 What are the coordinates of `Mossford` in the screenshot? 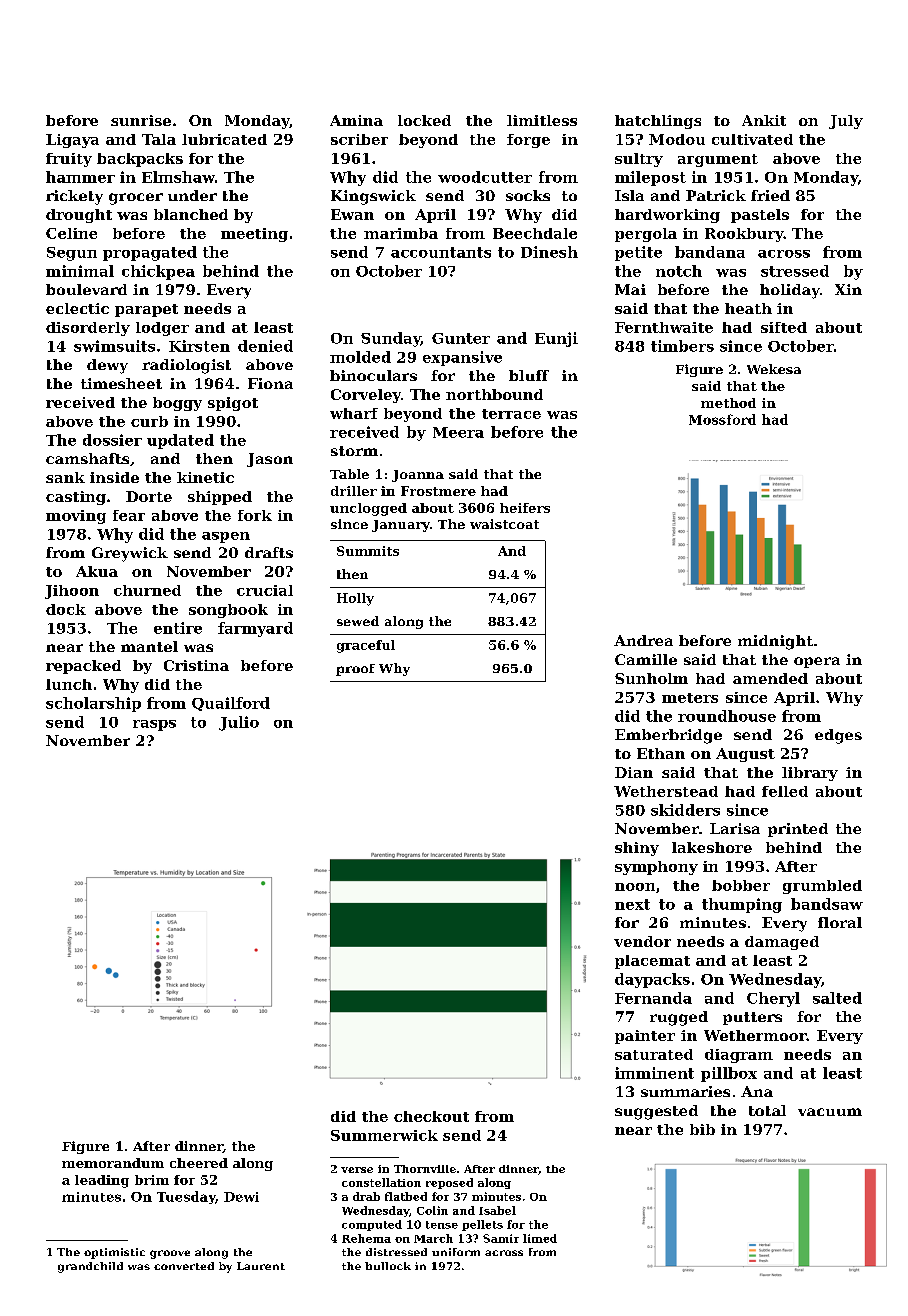 It's located at (722, 419).
